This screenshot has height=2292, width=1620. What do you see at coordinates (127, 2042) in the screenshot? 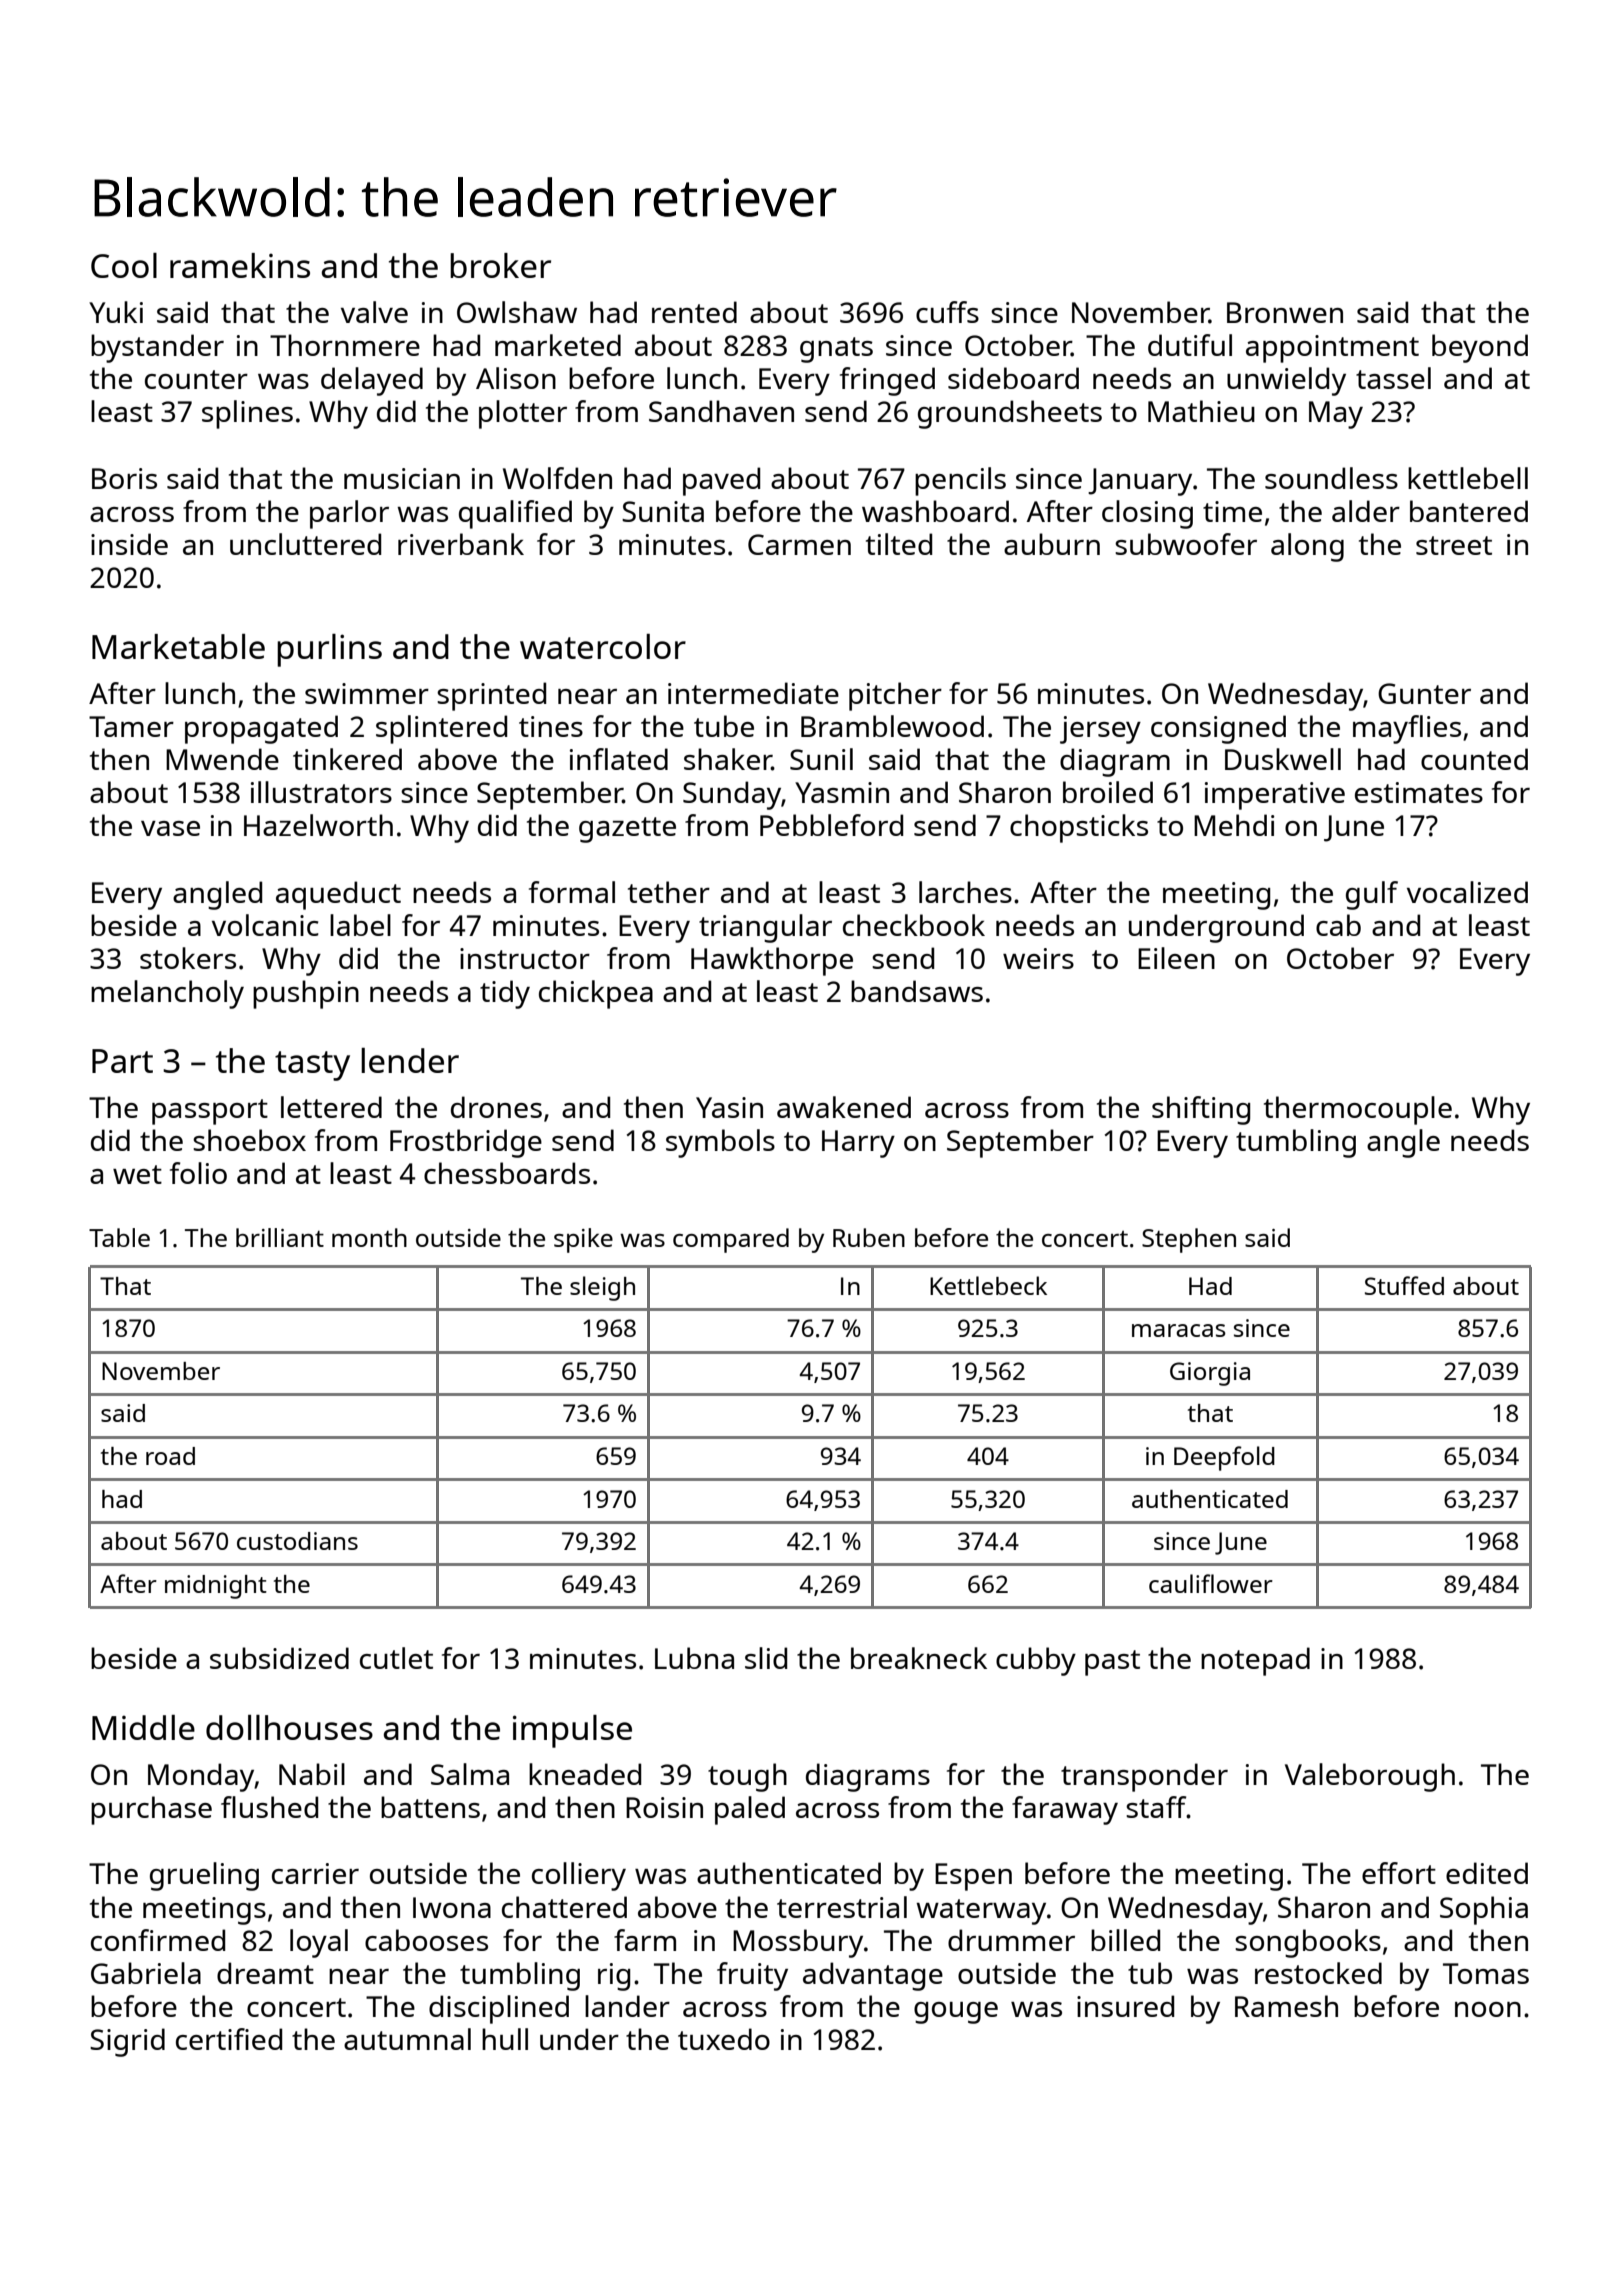
I see `Sigrid` at bounding box center [127, 2042].
